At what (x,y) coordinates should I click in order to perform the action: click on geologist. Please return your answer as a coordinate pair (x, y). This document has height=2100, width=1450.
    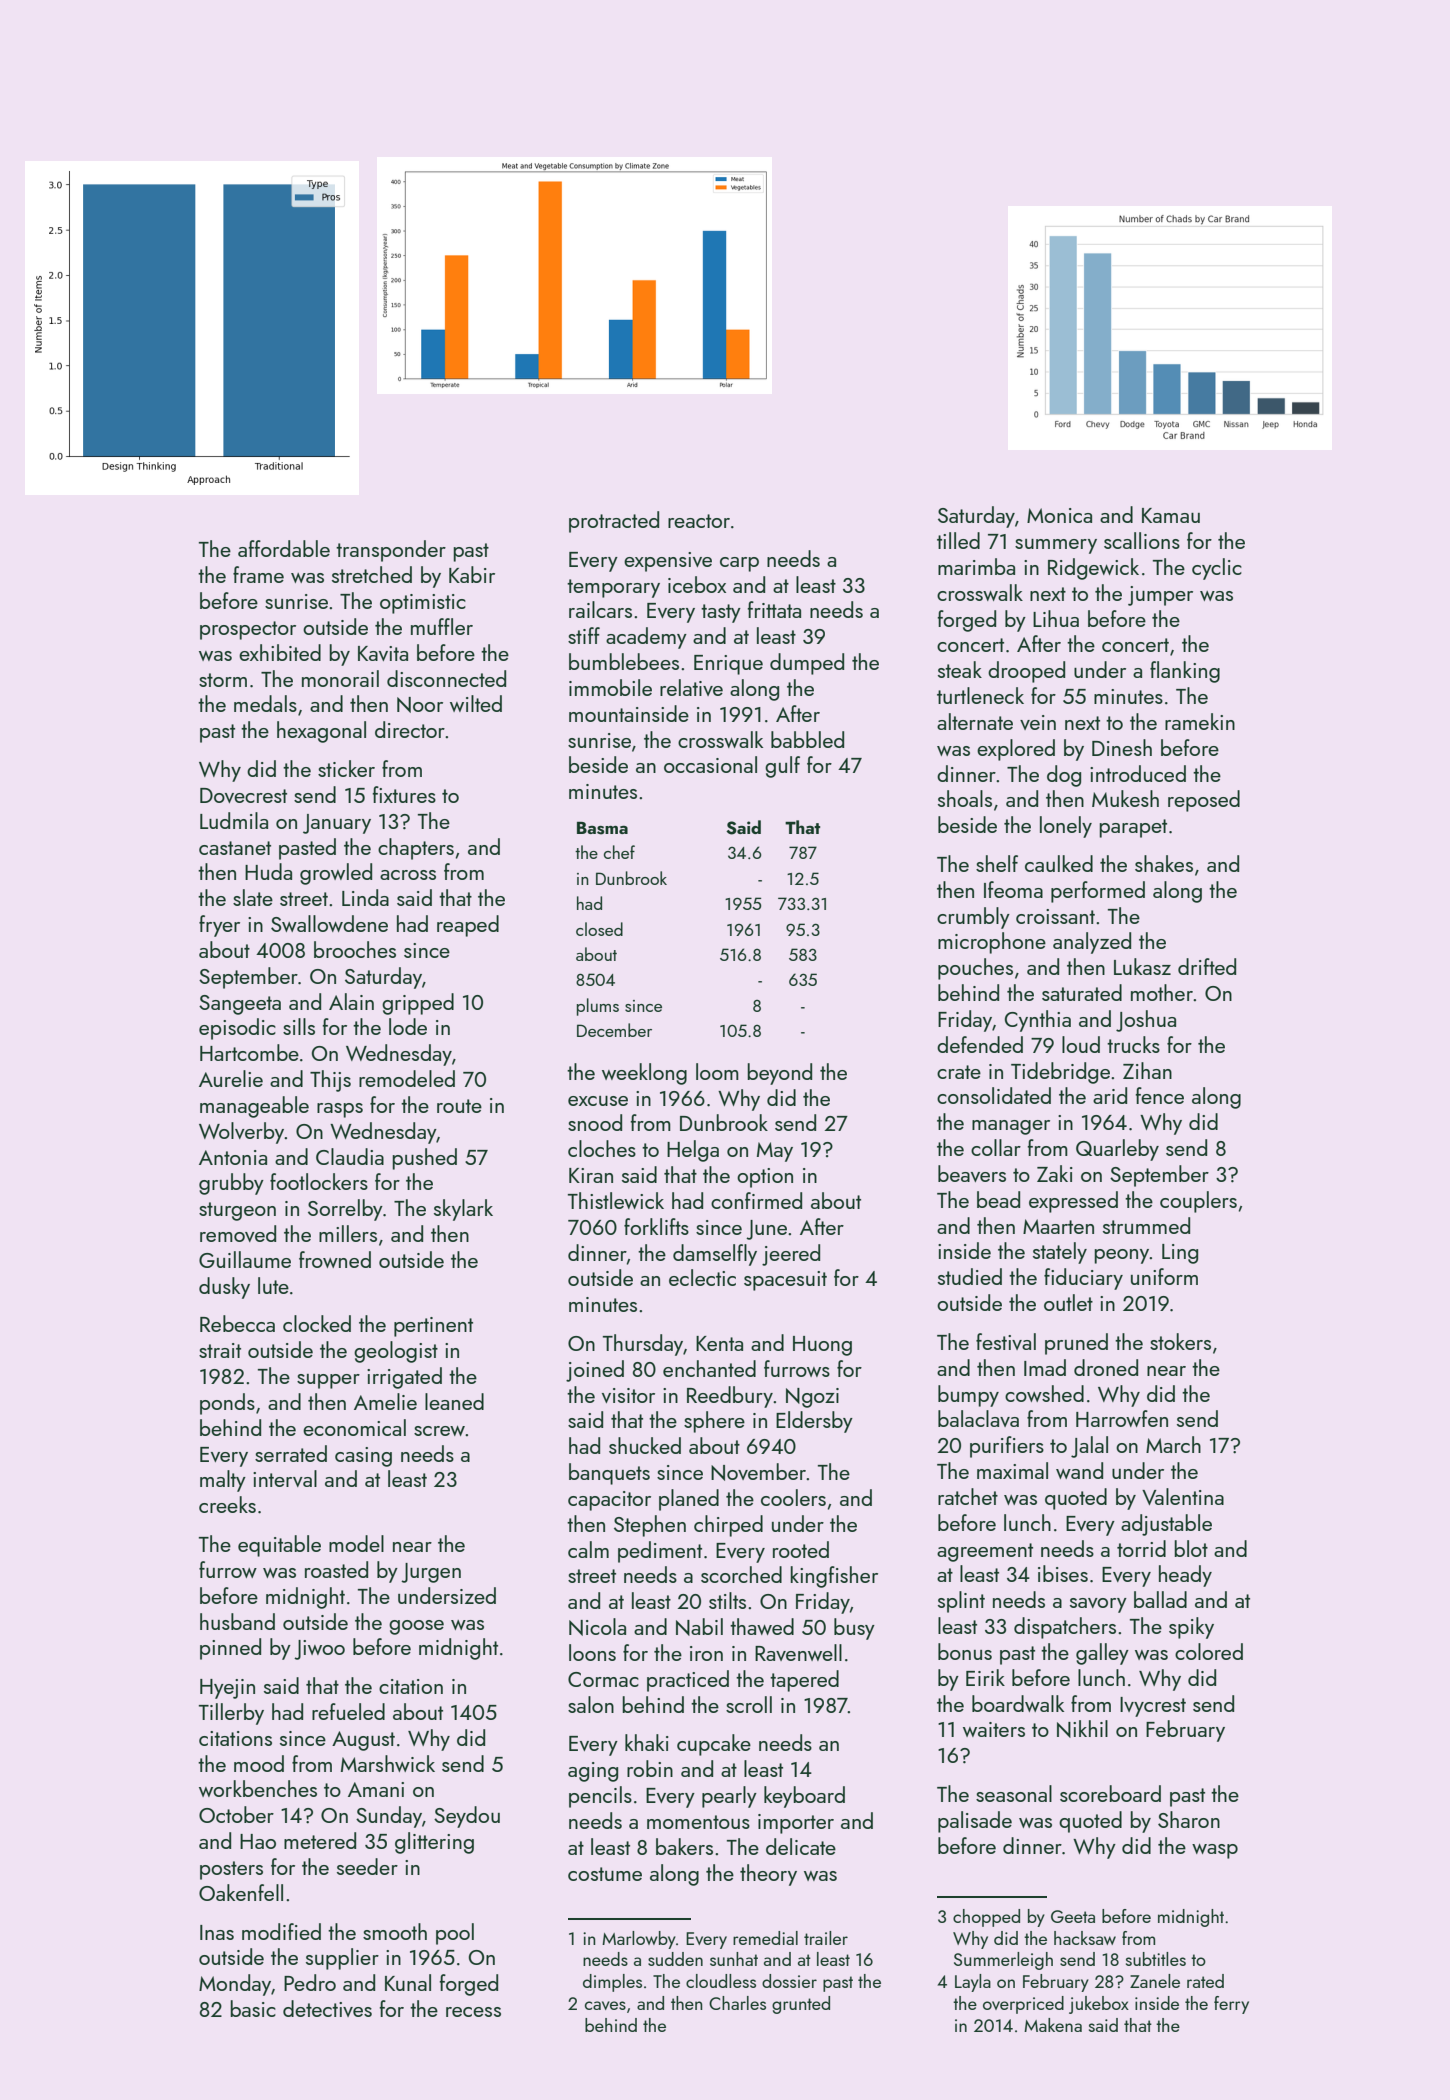
    Looking at the image, I should click on (396, 1352).
